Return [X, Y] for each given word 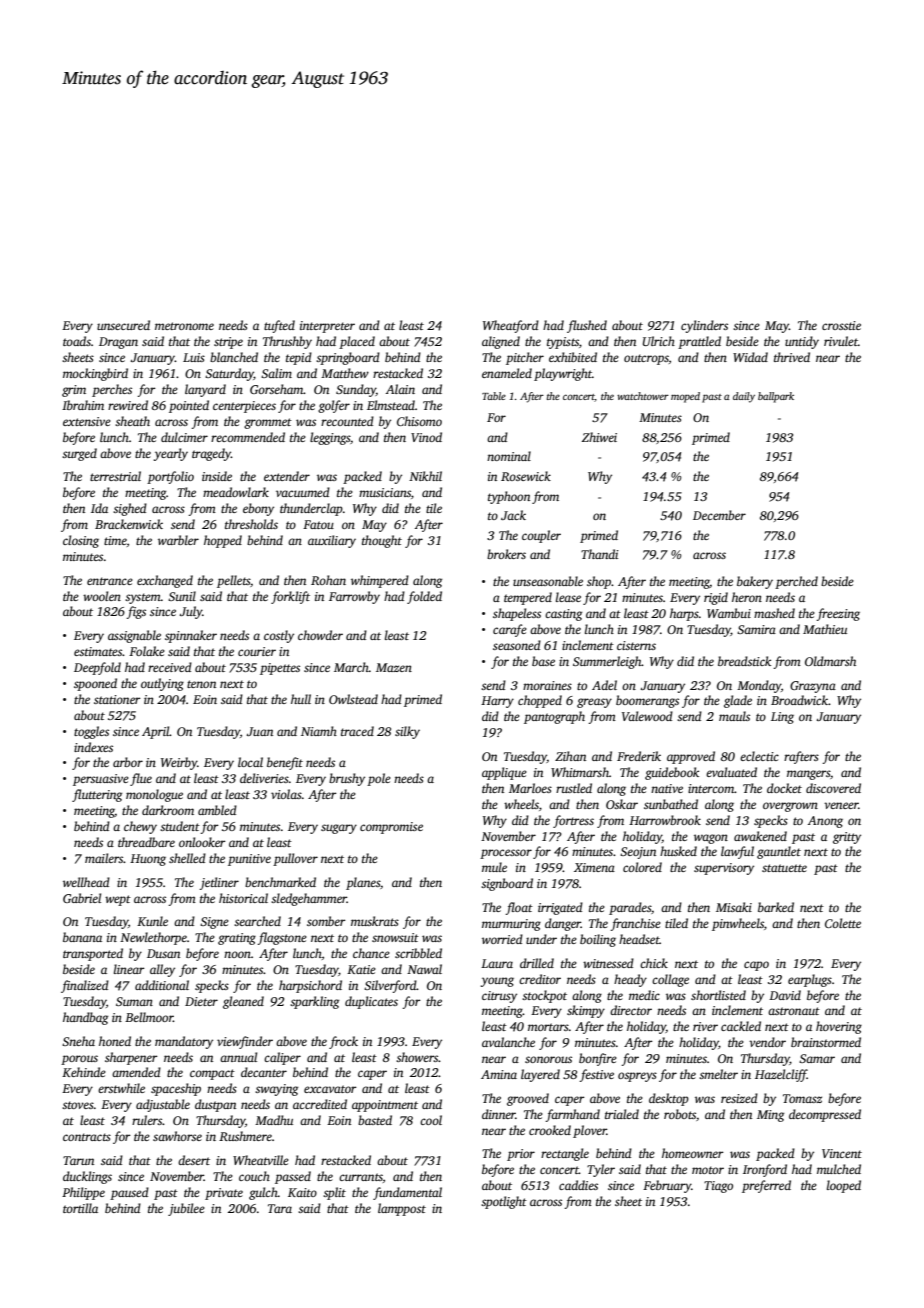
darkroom [168, 810]
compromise [391, 828]
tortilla [80, 1208]
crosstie [841, 325]
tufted [279, 326]
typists [563, 343]
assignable [134, 636]
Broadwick [799, 700]
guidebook [672, 773]
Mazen [394, 667]
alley [162, 970]
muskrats [375, 921]
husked [678, 851]
